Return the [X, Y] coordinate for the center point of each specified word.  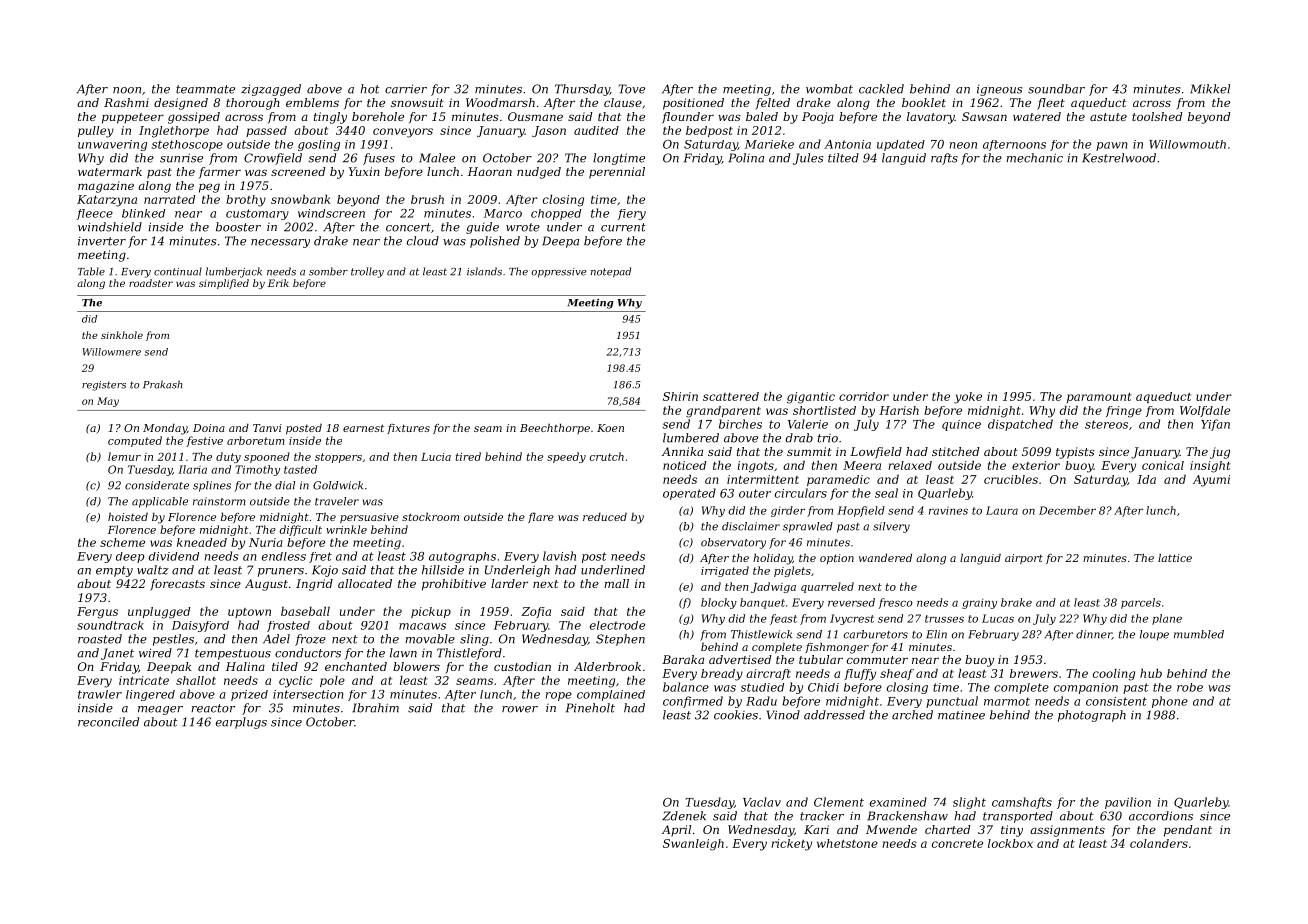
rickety [791, 845]
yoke [968, 398]
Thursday [582, 90]
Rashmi [126, 102]
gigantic [811, 398]
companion [1086, 688]
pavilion [1128, 803]
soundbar [1056, 89]
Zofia [536, 612]
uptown [249, 613]
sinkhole [122, 335]
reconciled [108, 722]
